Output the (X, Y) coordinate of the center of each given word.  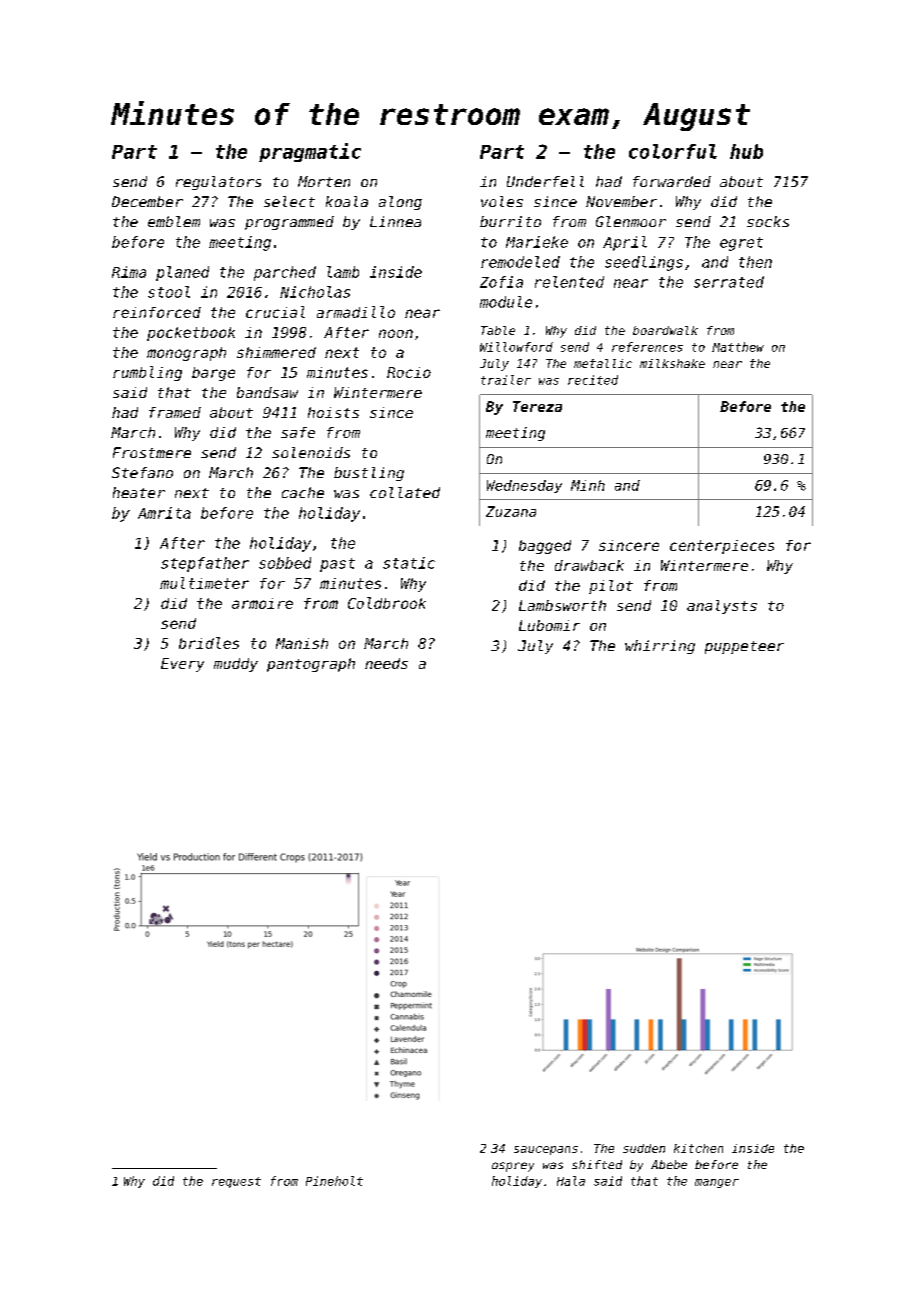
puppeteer (744, 647)
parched (285, 273)
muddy (236, 665)
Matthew (738, 347)
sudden (644, 1148)
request (236, 1182)
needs (386, 663)
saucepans (546, 1150)
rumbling (147, 373)
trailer (506, 380)
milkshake (672, 363)
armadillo (356, 312)
